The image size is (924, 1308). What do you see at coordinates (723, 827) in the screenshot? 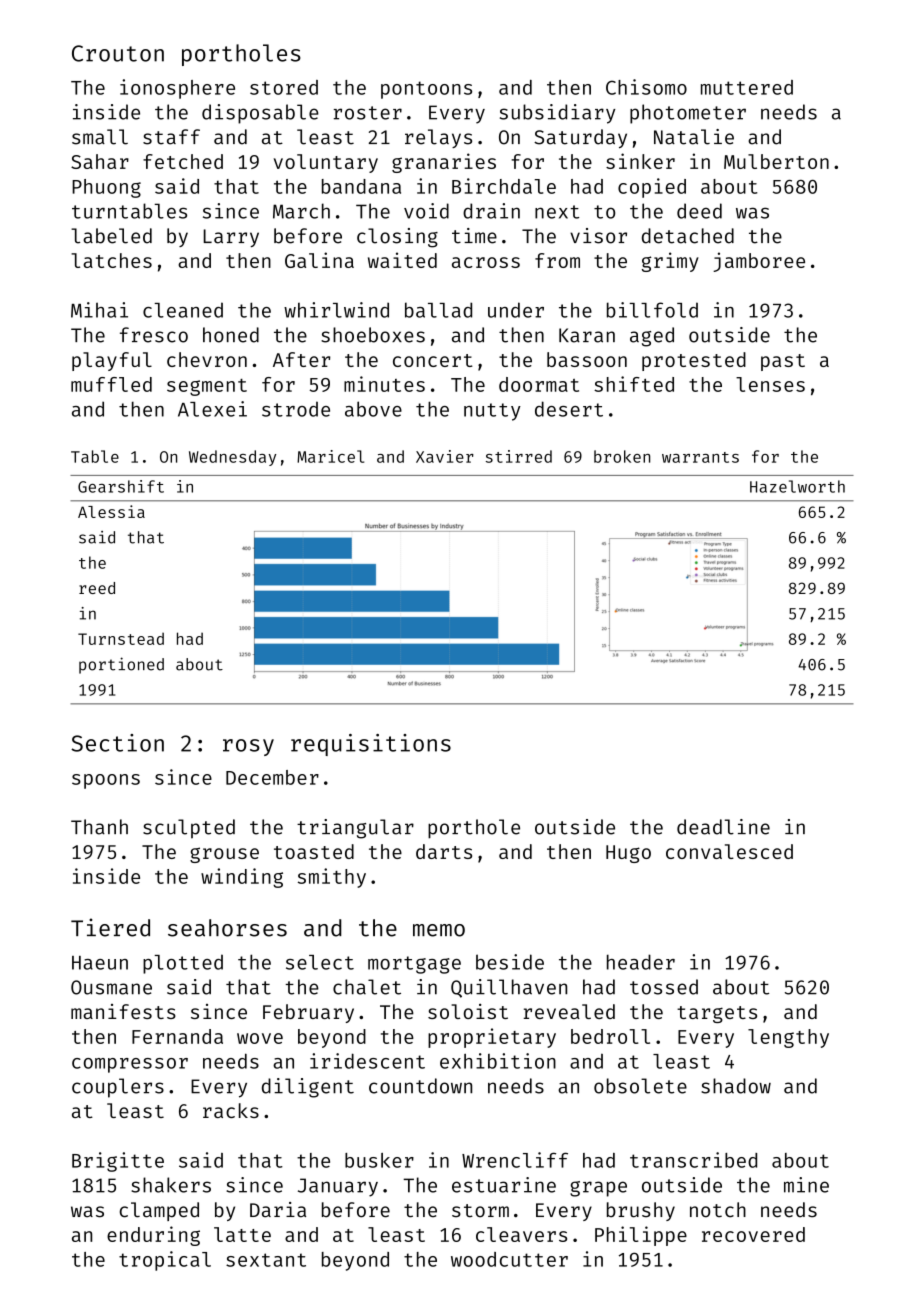
I see `deadline` at bounding box center [723, 827].
